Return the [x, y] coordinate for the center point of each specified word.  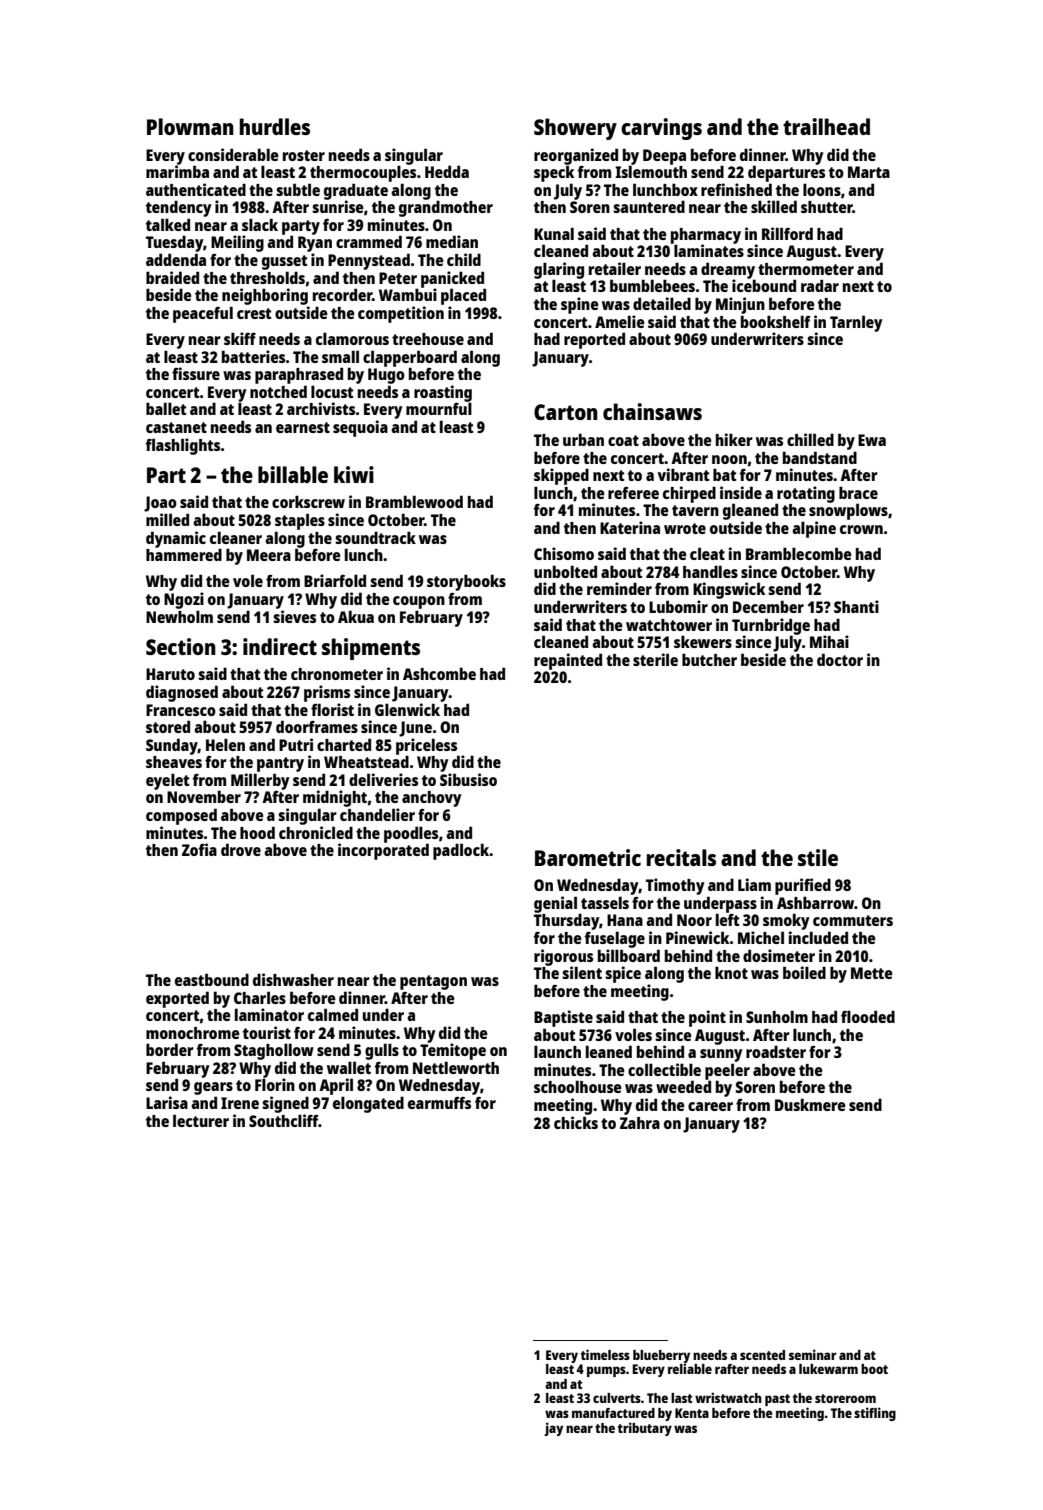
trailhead [826, 126]
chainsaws [652, 411]
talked [168, 224]
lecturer [201, 1120]
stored [168, 726]
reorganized [576, 156]
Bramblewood [414, 501]
